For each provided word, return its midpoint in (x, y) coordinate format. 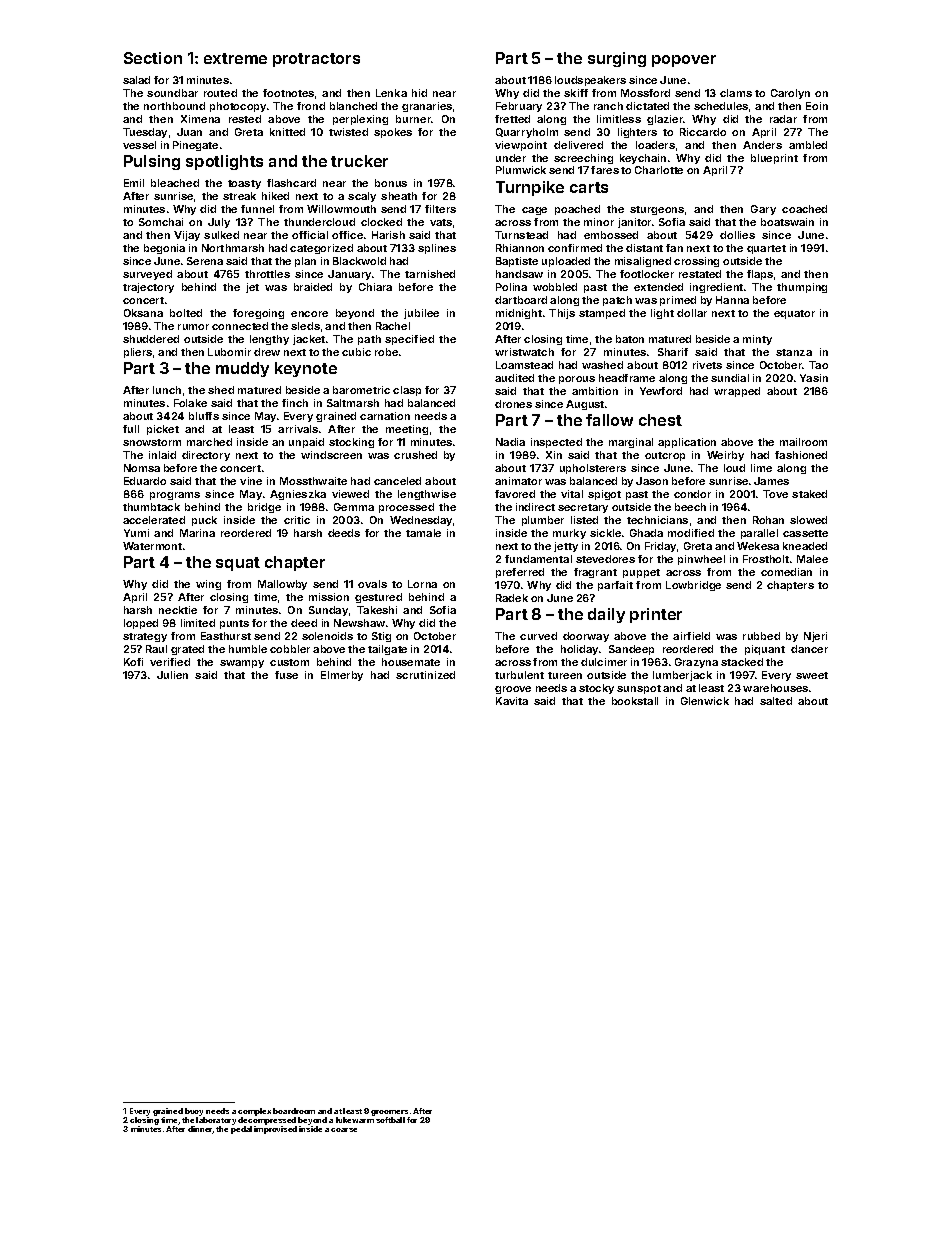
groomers (389, 1113)
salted (776, 701)
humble (248, 649)
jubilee (421, 314)
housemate (411, 662)
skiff (576, 93)
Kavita (512, 701)
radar (783, 119)
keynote (306, 369)
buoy (194, 1112)
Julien (172, 675)
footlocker (647, 274)
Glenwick (705, 701)
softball (390, 1120)
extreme (235, 58)
